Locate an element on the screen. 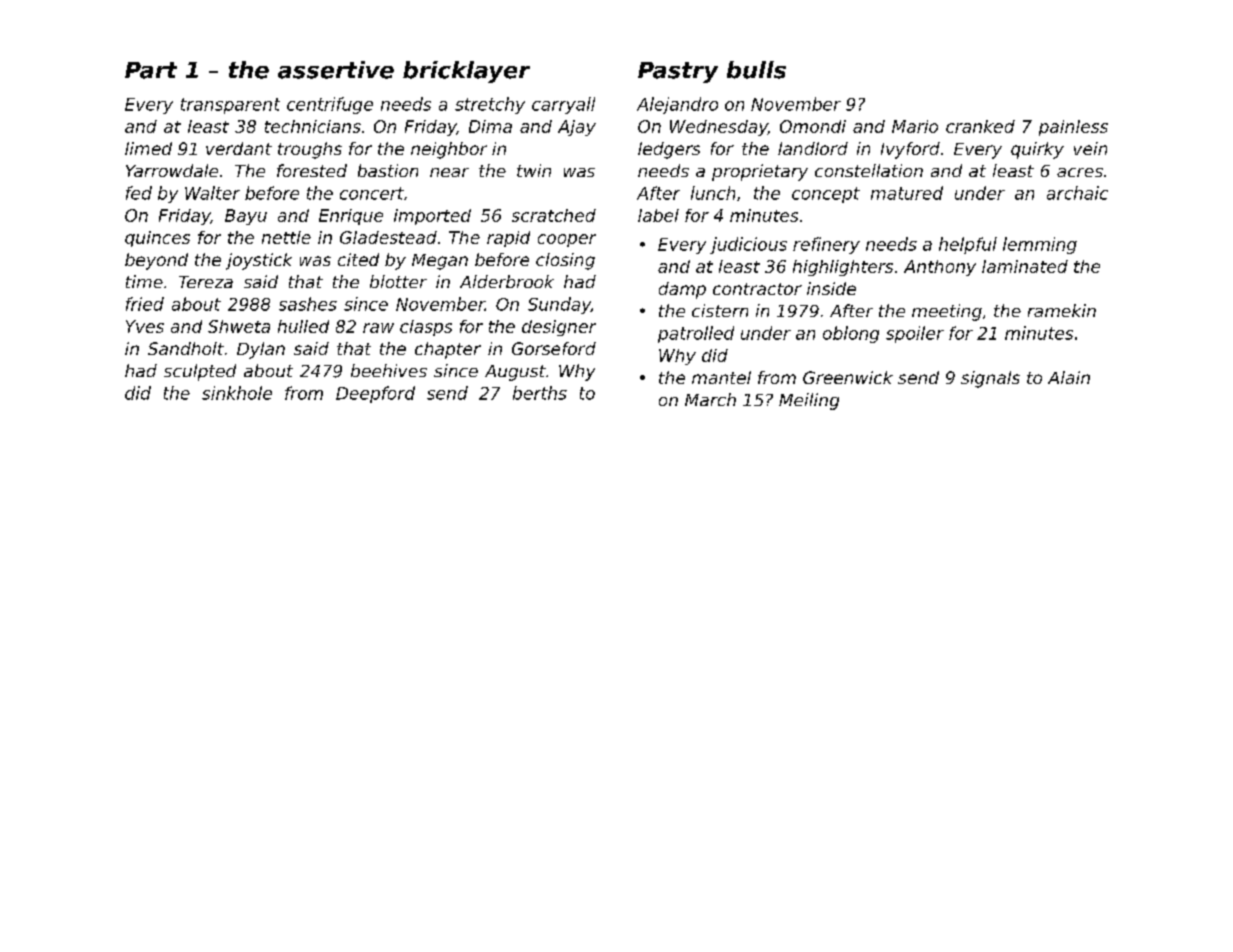 This screenshot has height=952, width=1233. Walter is located at coordinates (212, 193).
